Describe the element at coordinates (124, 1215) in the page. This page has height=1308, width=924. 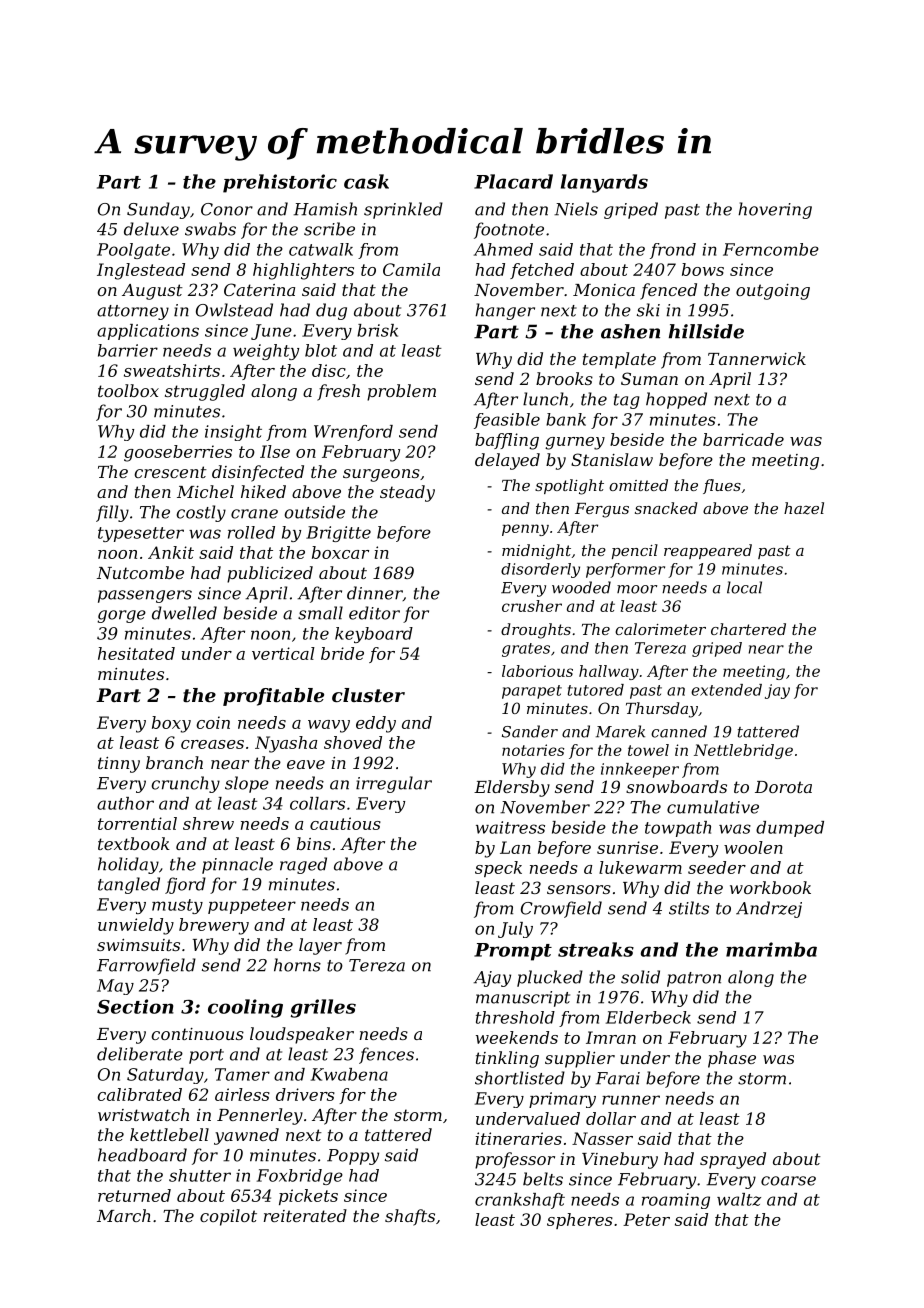
I see `March` at that location.
